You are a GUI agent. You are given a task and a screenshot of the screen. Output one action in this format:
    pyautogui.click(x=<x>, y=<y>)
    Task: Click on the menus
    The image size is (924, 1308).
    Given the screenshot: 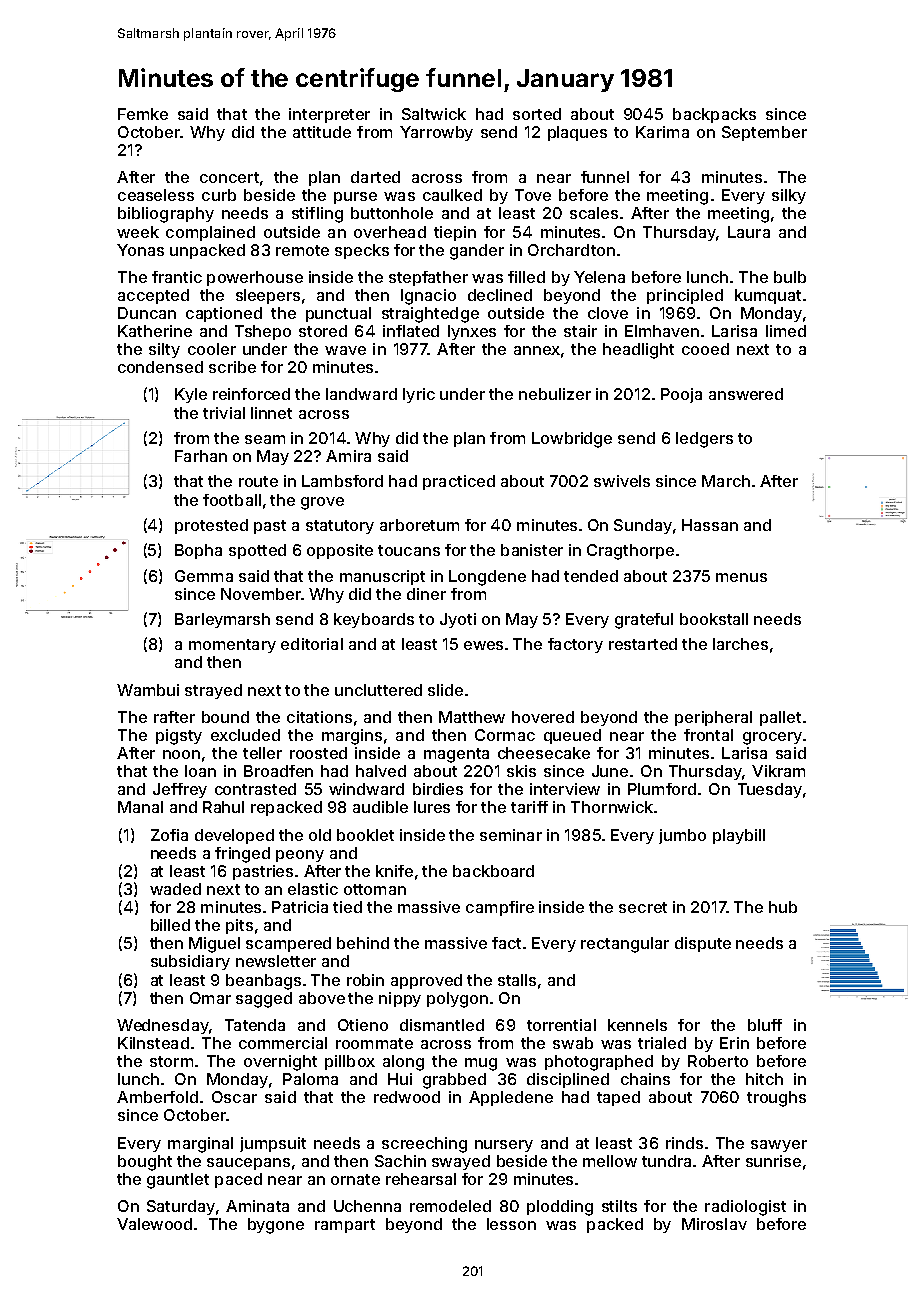 What is the action you would take?
    pyautogui.click(x=741, y=577)
